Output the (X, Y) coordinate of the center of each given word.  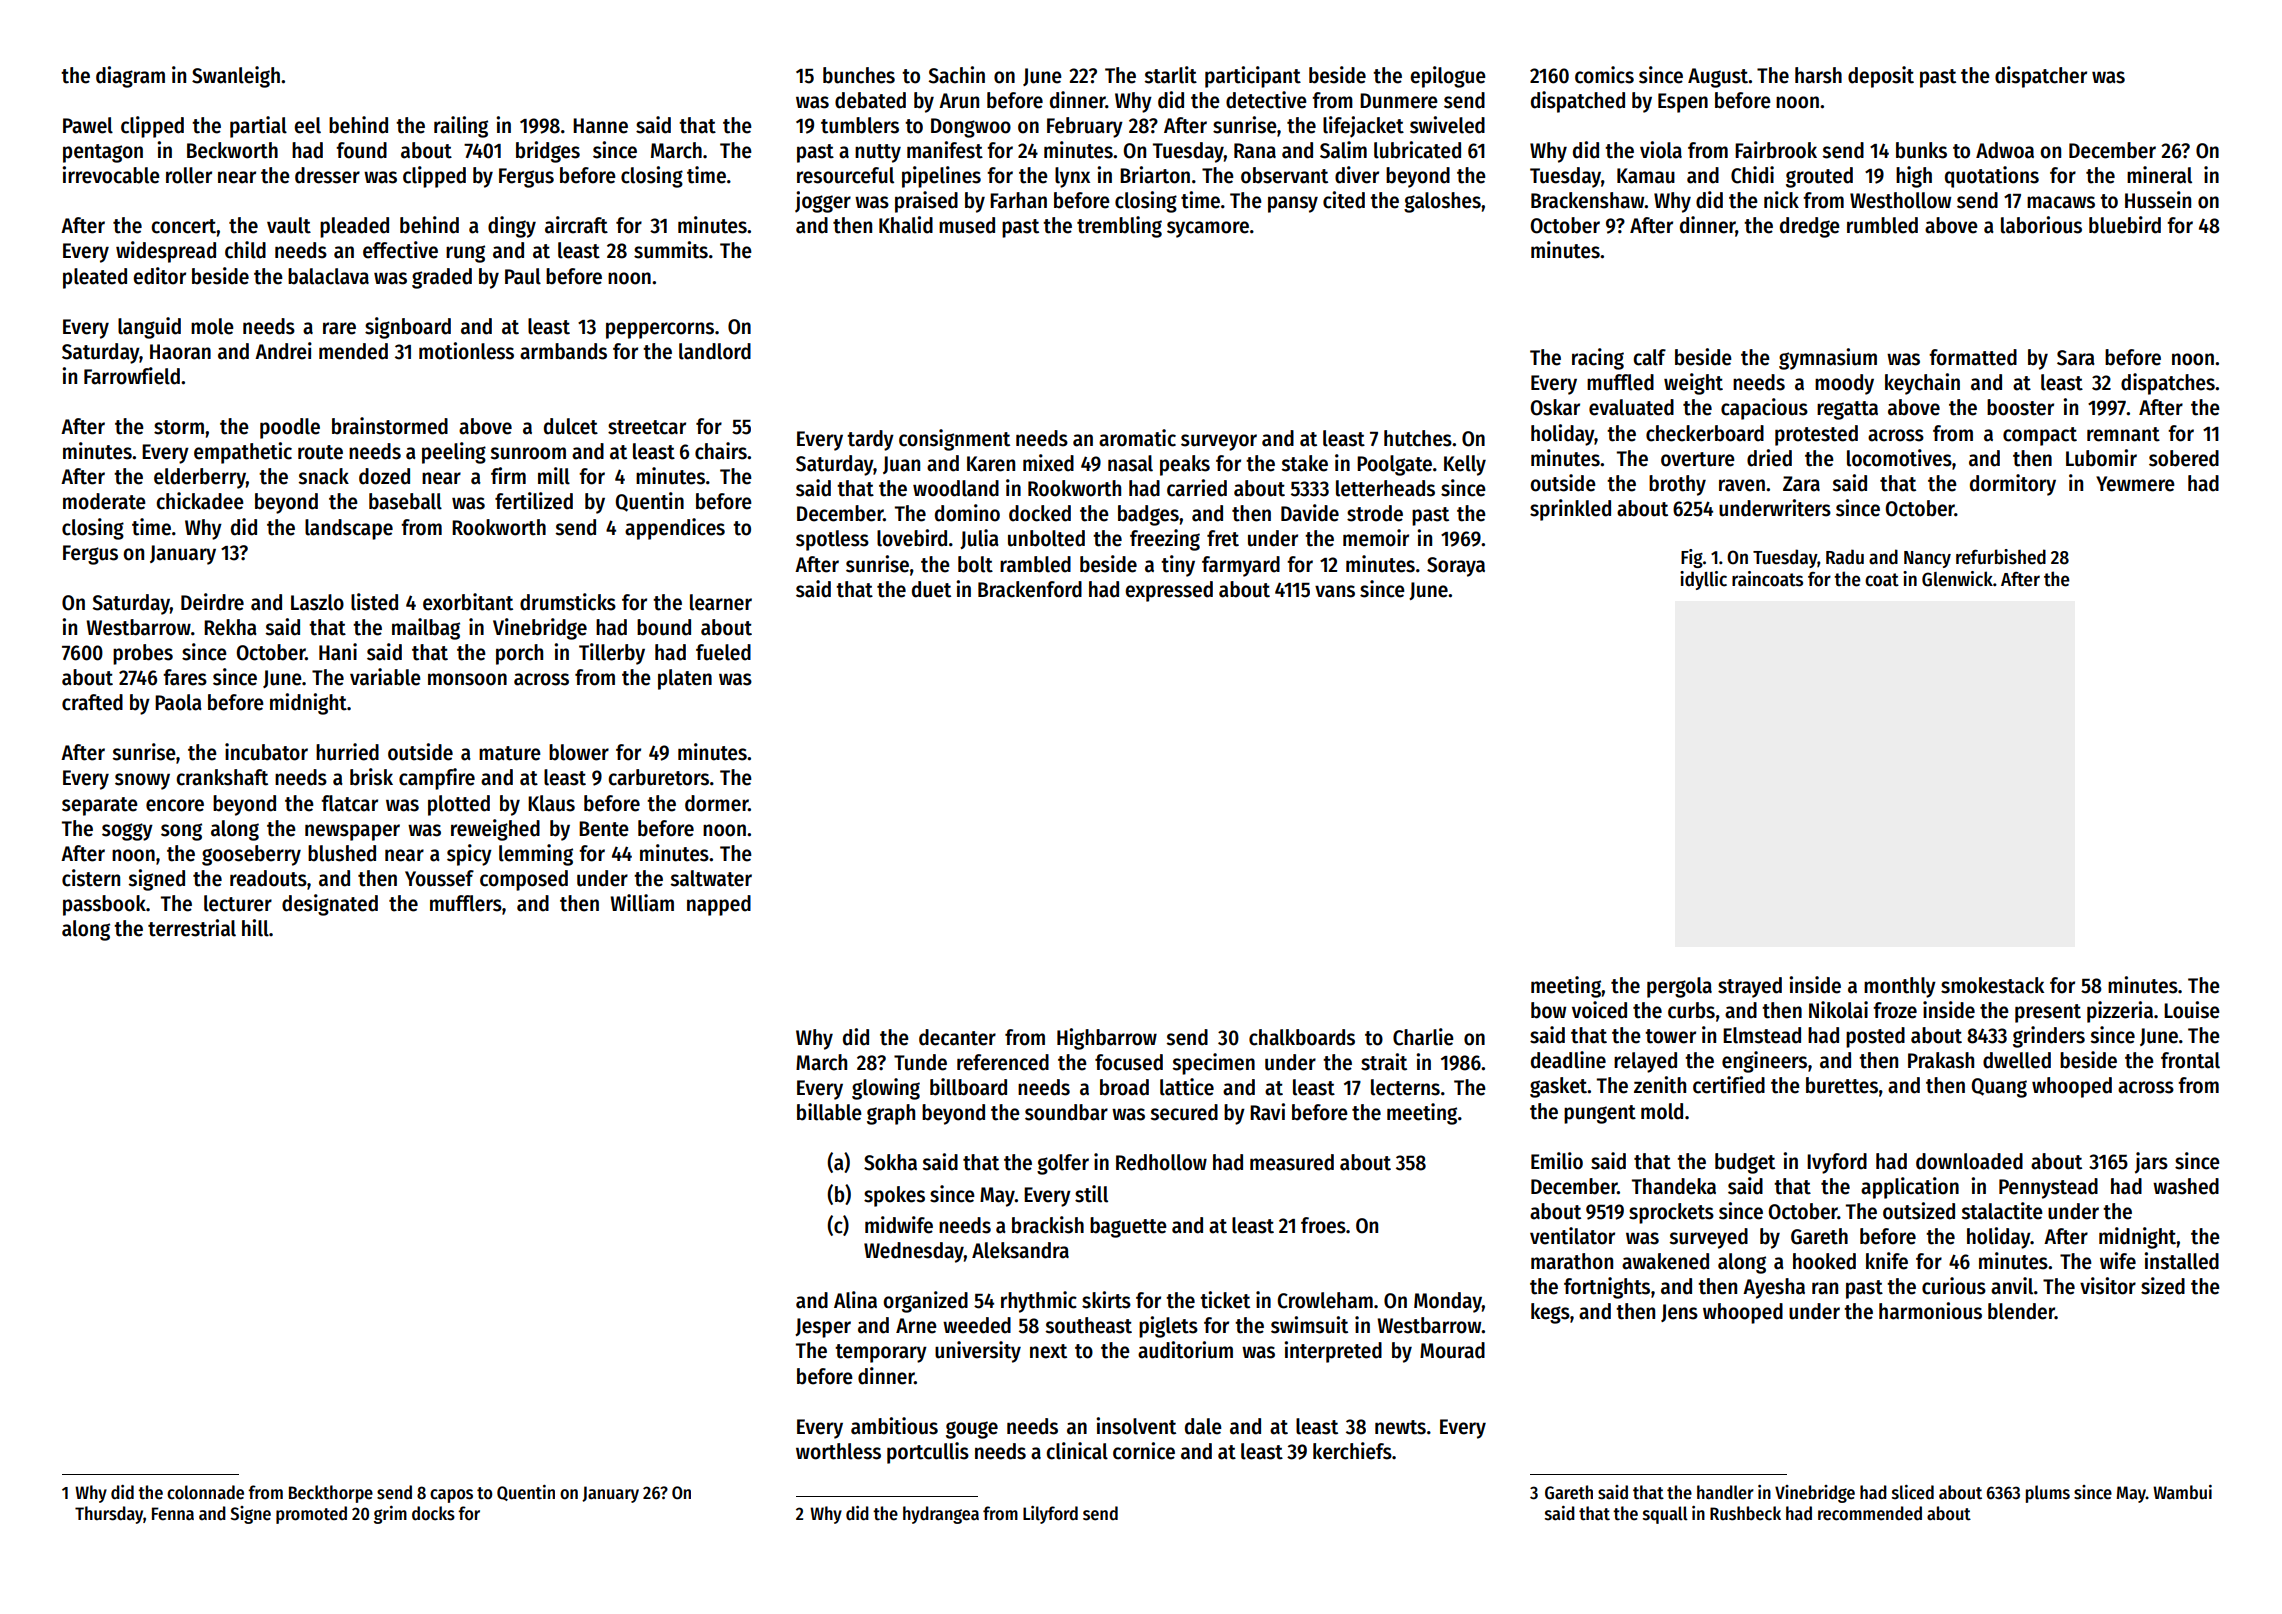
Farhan (1018, 200)
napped (719, 905)
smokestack (1992, 985)
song (181, 832)
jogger (823, 202)
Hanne (600, 126)
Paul (523, 276)
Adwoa (2005, 150)
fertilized (534, 501)
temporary (881, 1353)
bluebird (2125, 225)
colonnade (205, 1492)
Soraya (1456, 567)
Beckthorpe (331, 1494)
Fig (1692, 558)
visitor (2108, 1286)
